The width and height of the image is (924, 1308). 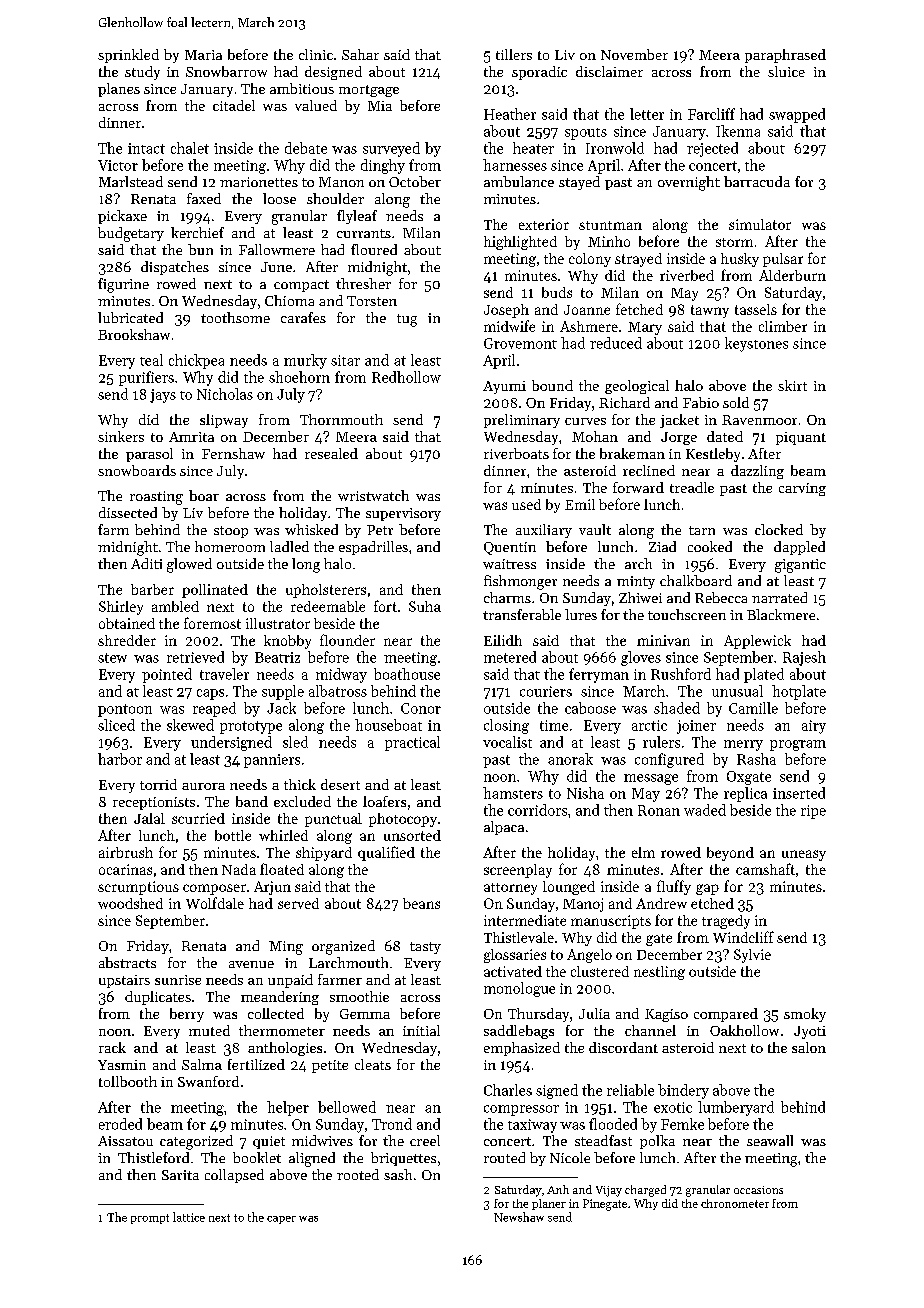 I want to click on beyond, so click(x=730, y=854).
